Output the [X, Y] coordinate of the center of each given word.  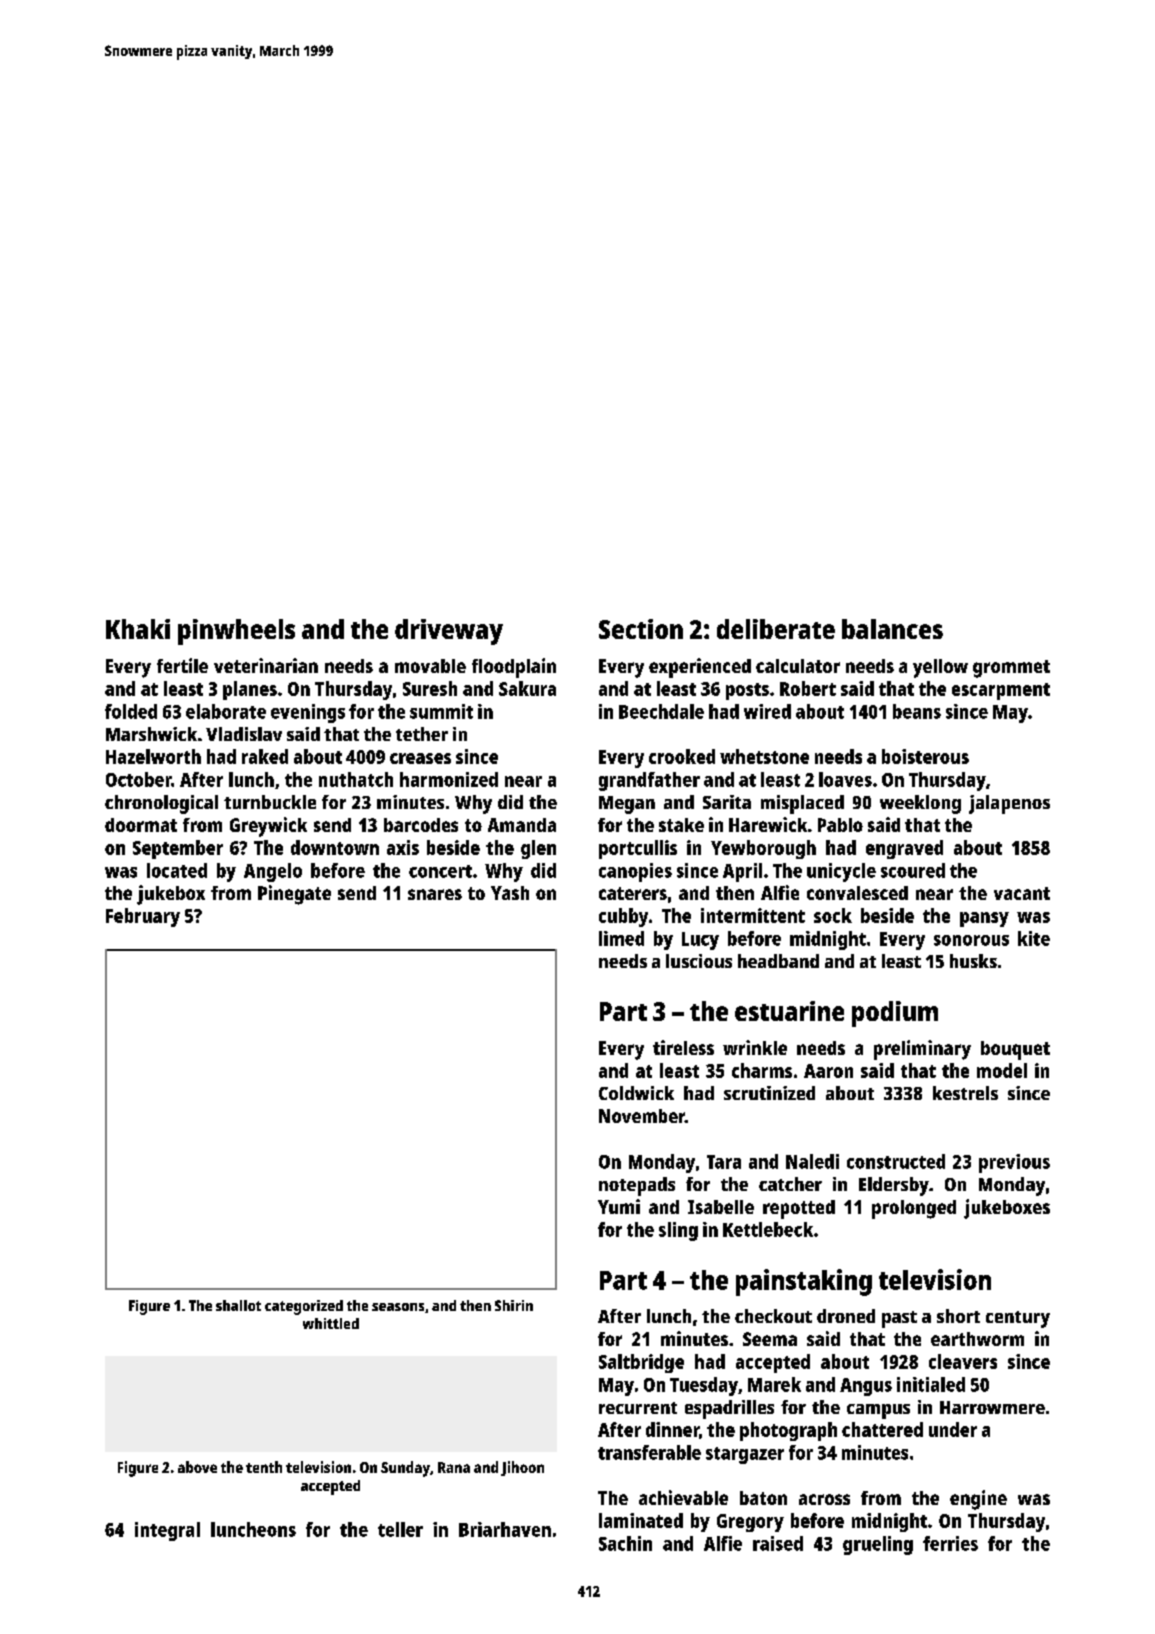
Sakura [527, 688]
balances [892, 629]
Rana [454, 1467]
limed [621, 938]
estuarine [789, 1011]
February [143, 917]
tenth [264, 1467]
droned [846, 1316]
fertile [182, 665]
